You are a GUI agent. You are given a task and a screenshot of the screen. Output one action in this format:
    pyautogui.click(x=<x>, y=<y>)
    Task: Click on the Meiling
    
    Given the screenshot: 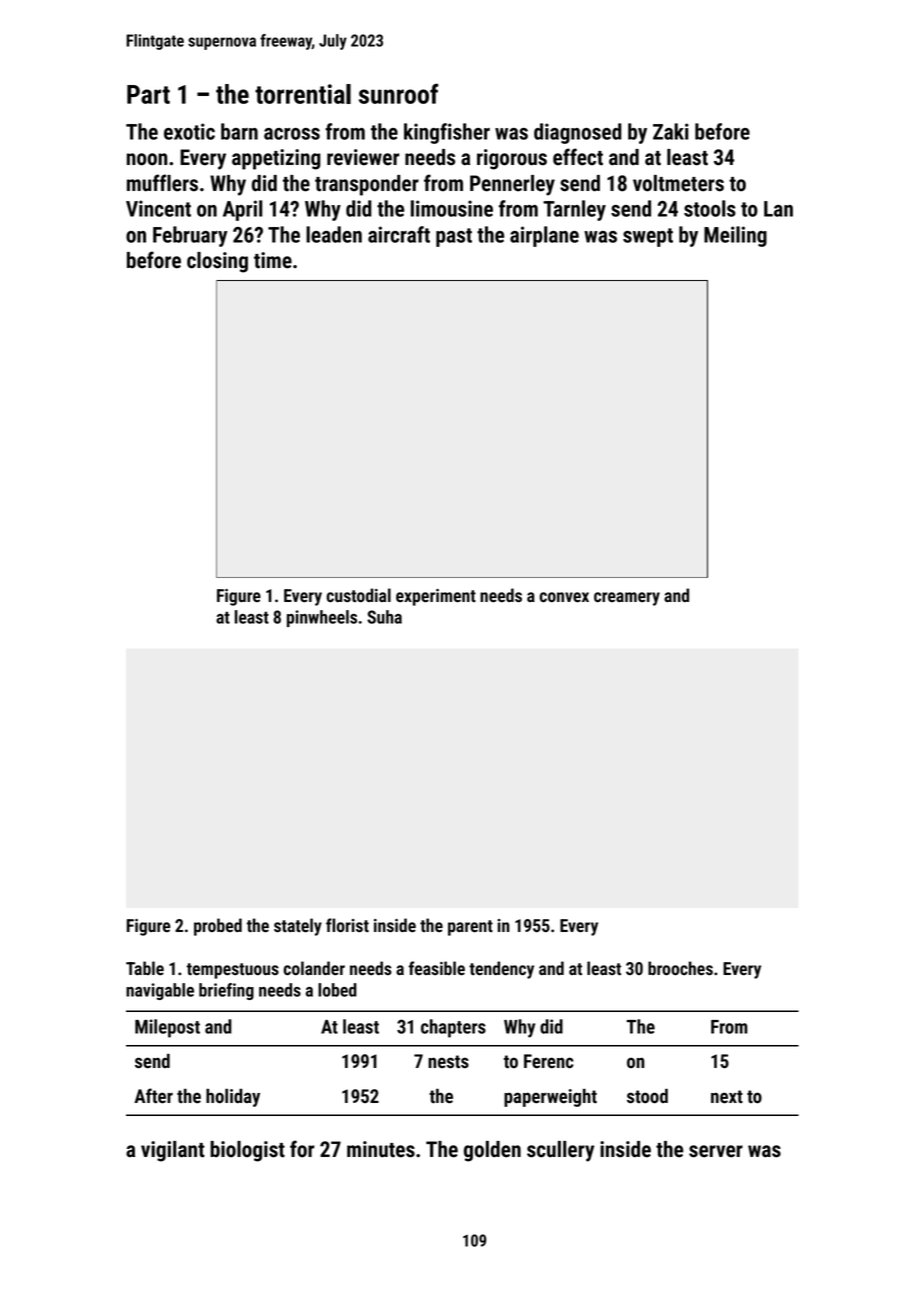 What is the action you would take?
    pyautogui.click(x=735, y=236)
